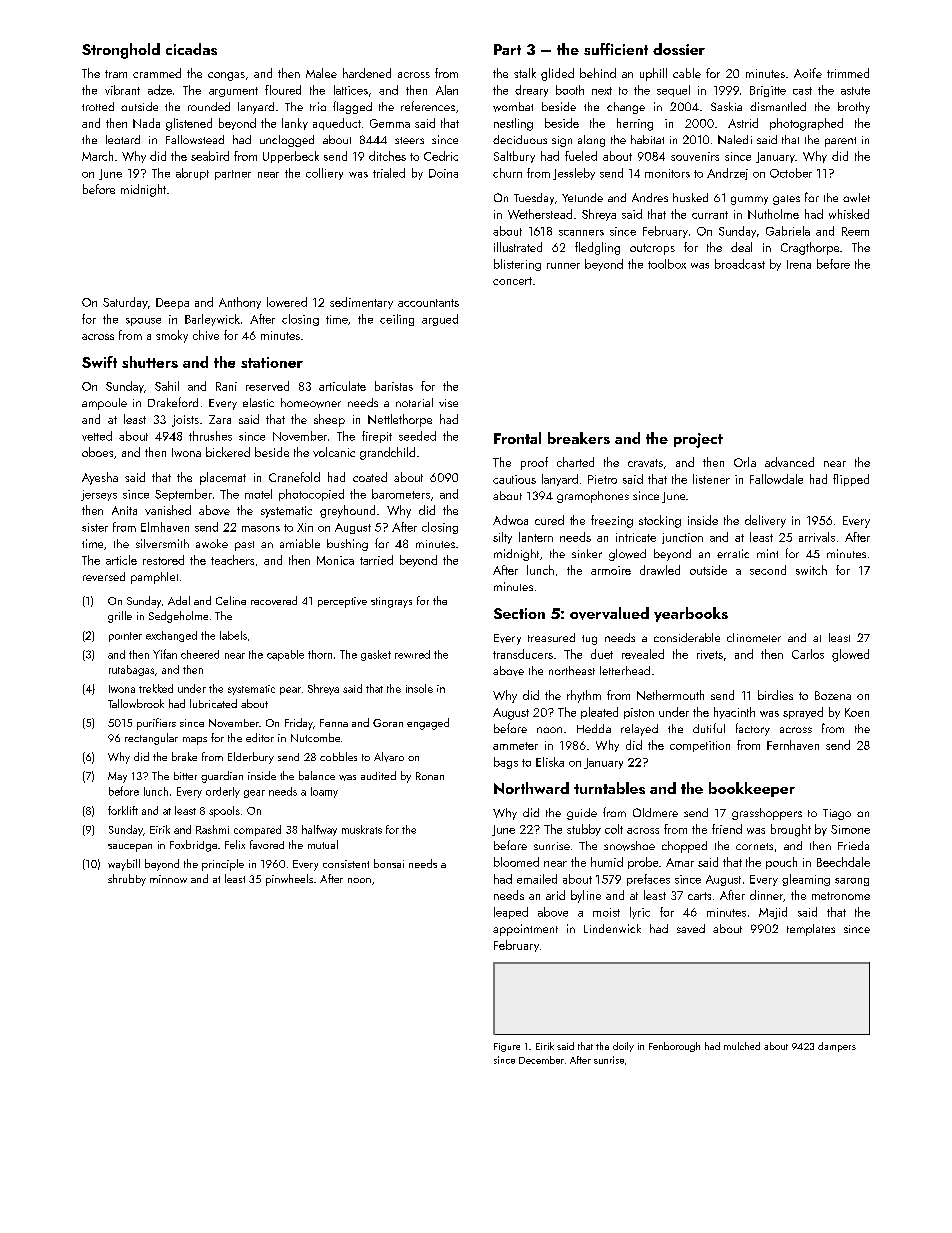  I want to click on Swift, so click(99, 362).
